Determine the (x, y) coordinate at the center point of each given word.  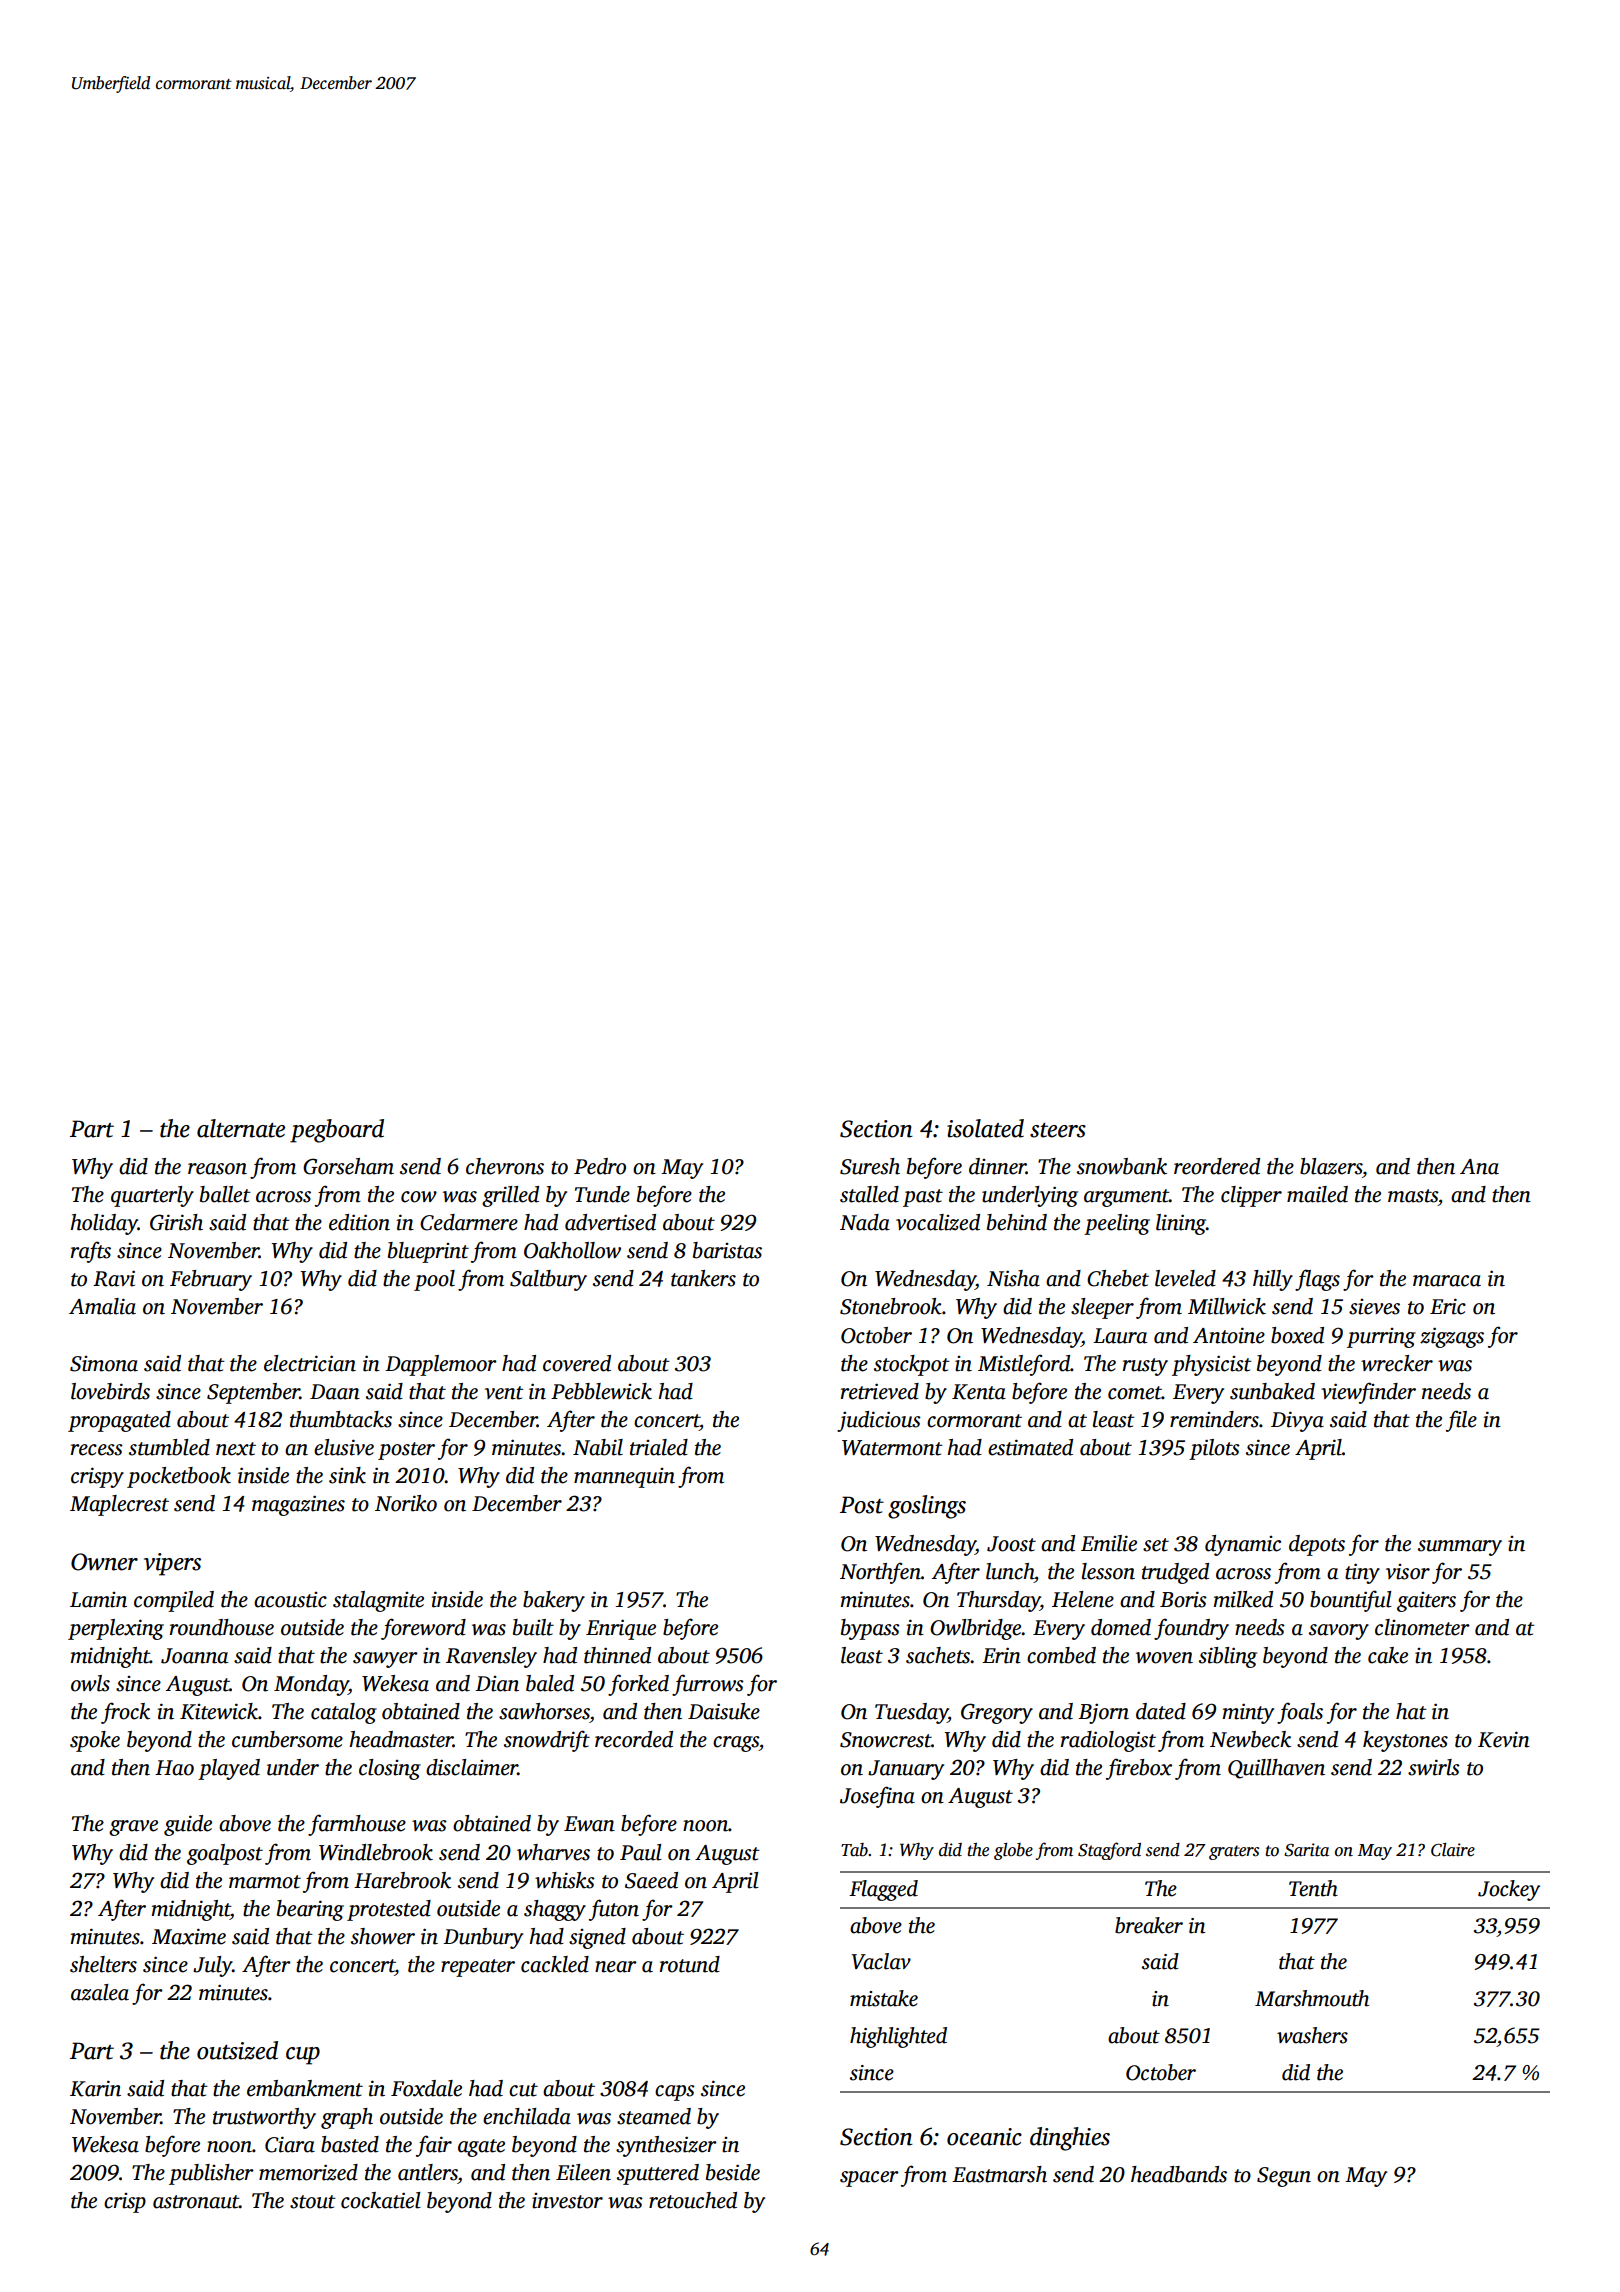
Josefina (877, 1797)
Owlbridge (976, 1629)
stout (313, 2202)
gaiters (1426, 1602)
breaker (1149, 1925)
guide (188, 1825)
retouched (693, 2200)
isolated (985, 1128)
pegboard (337, 1131)
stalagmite (378, 1601)
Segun (1284, 2177)
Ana (1479, 1167)
